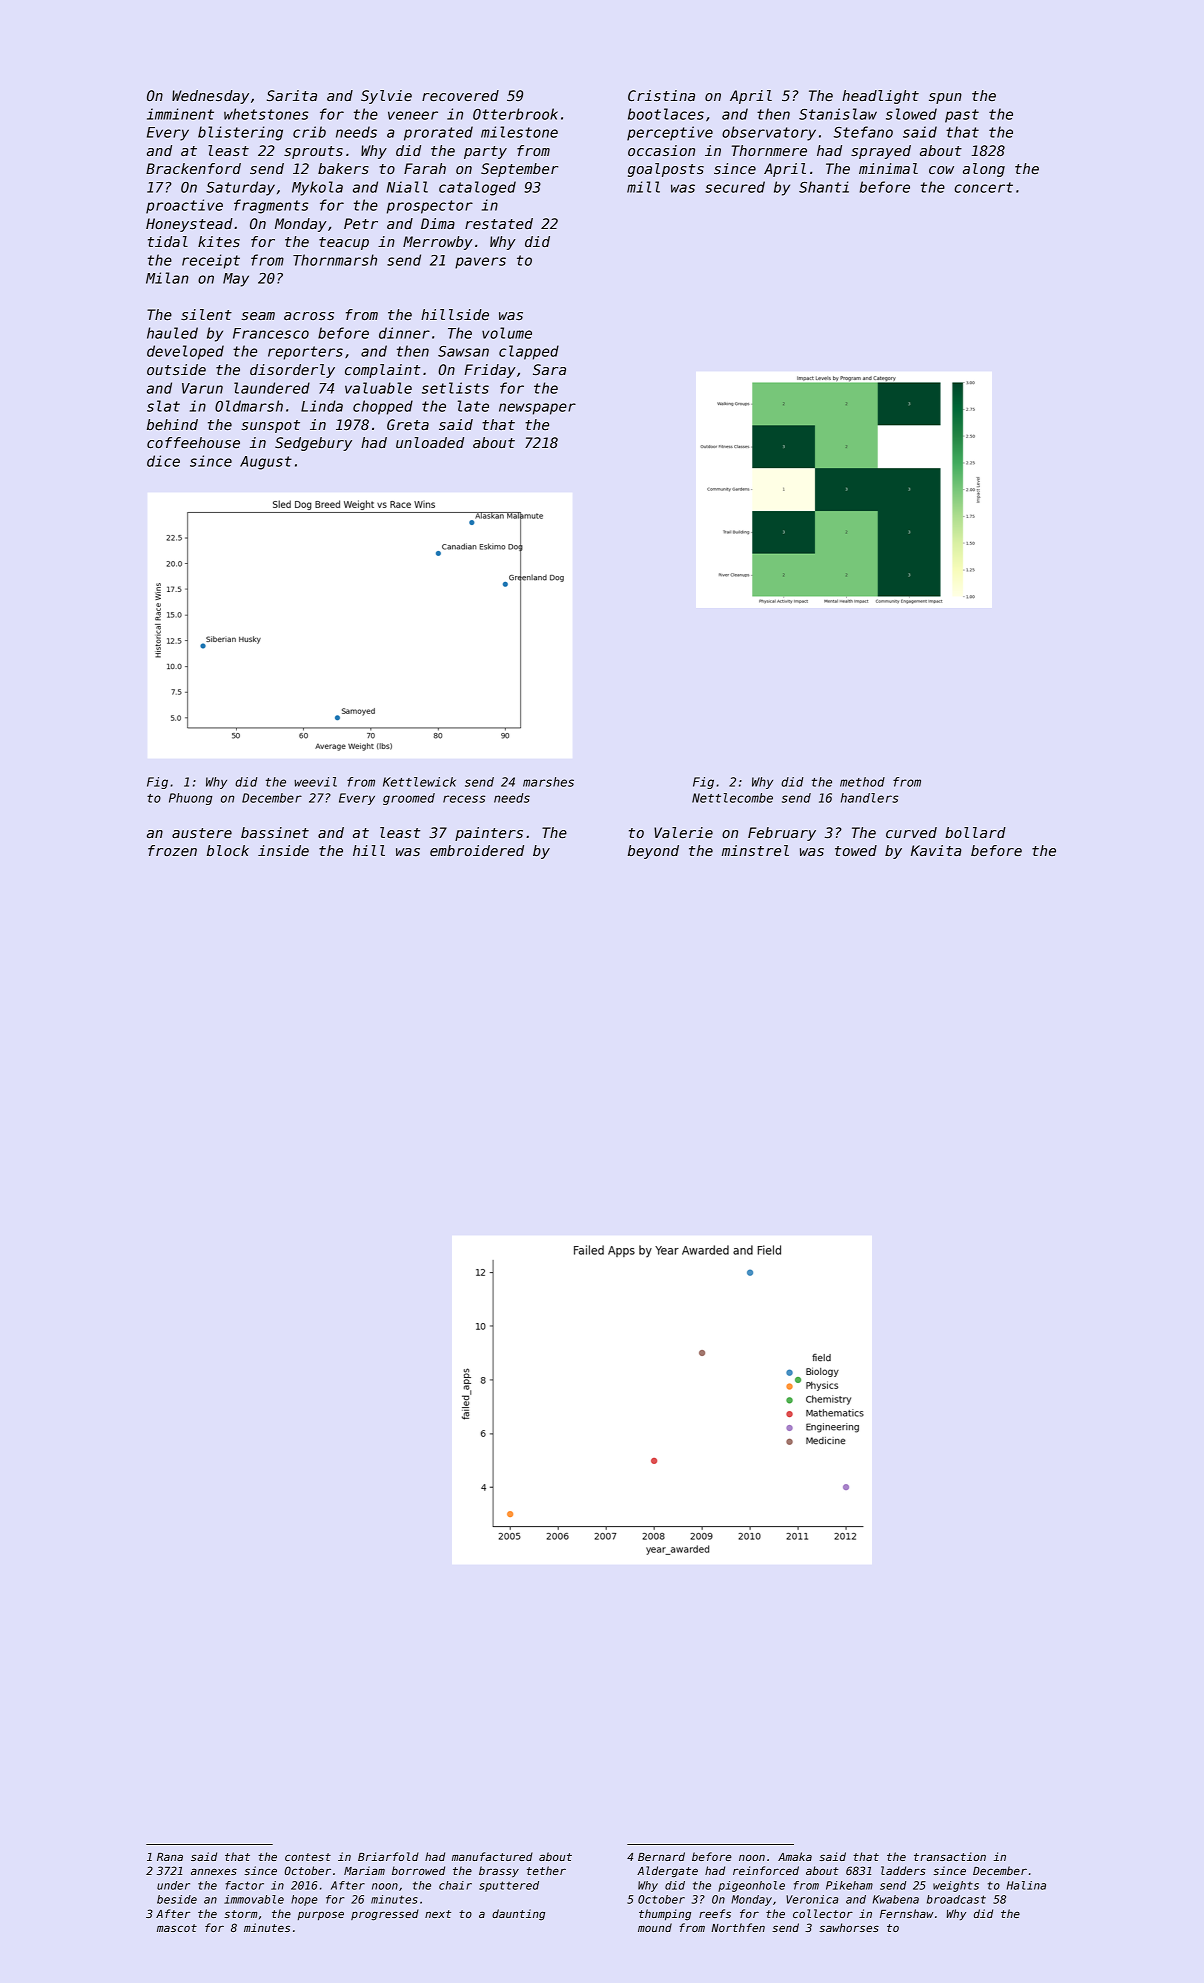 The height and width of the screenshot is (1983, 1204). I want to click on Kavita, so click(936, 850).
